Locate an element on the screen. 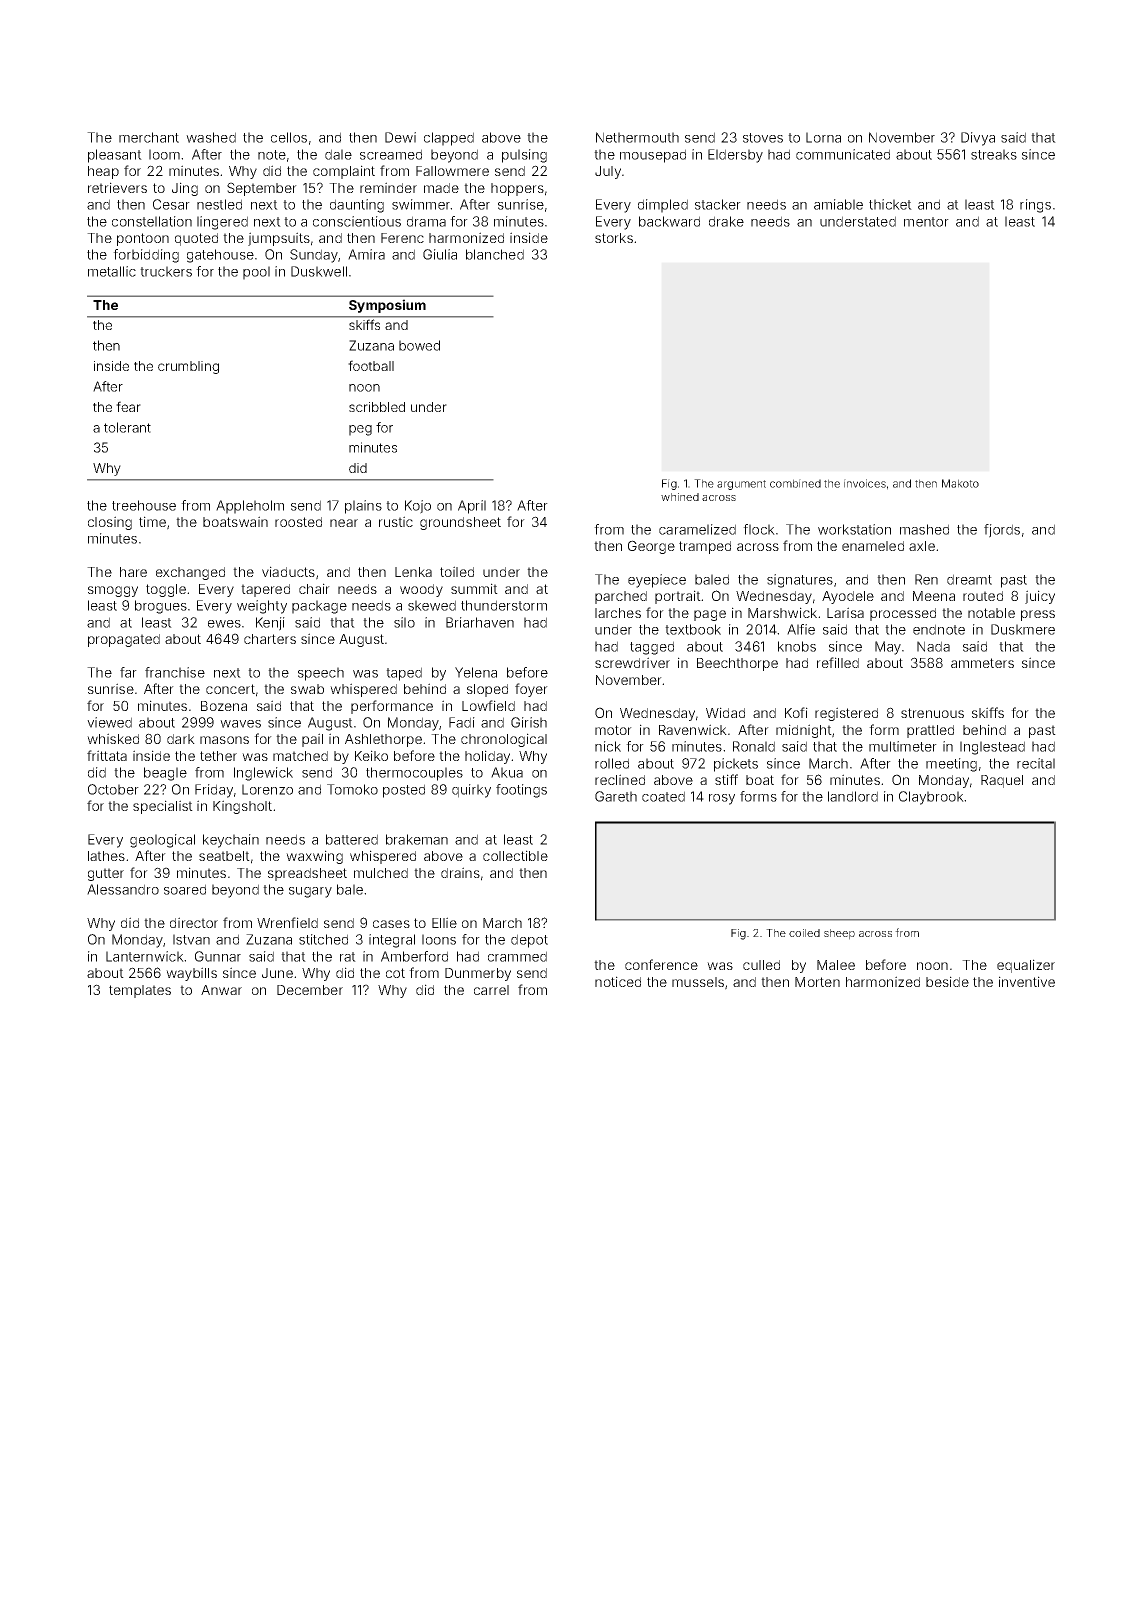  equalizer is located at coordinates (1026, 966).
